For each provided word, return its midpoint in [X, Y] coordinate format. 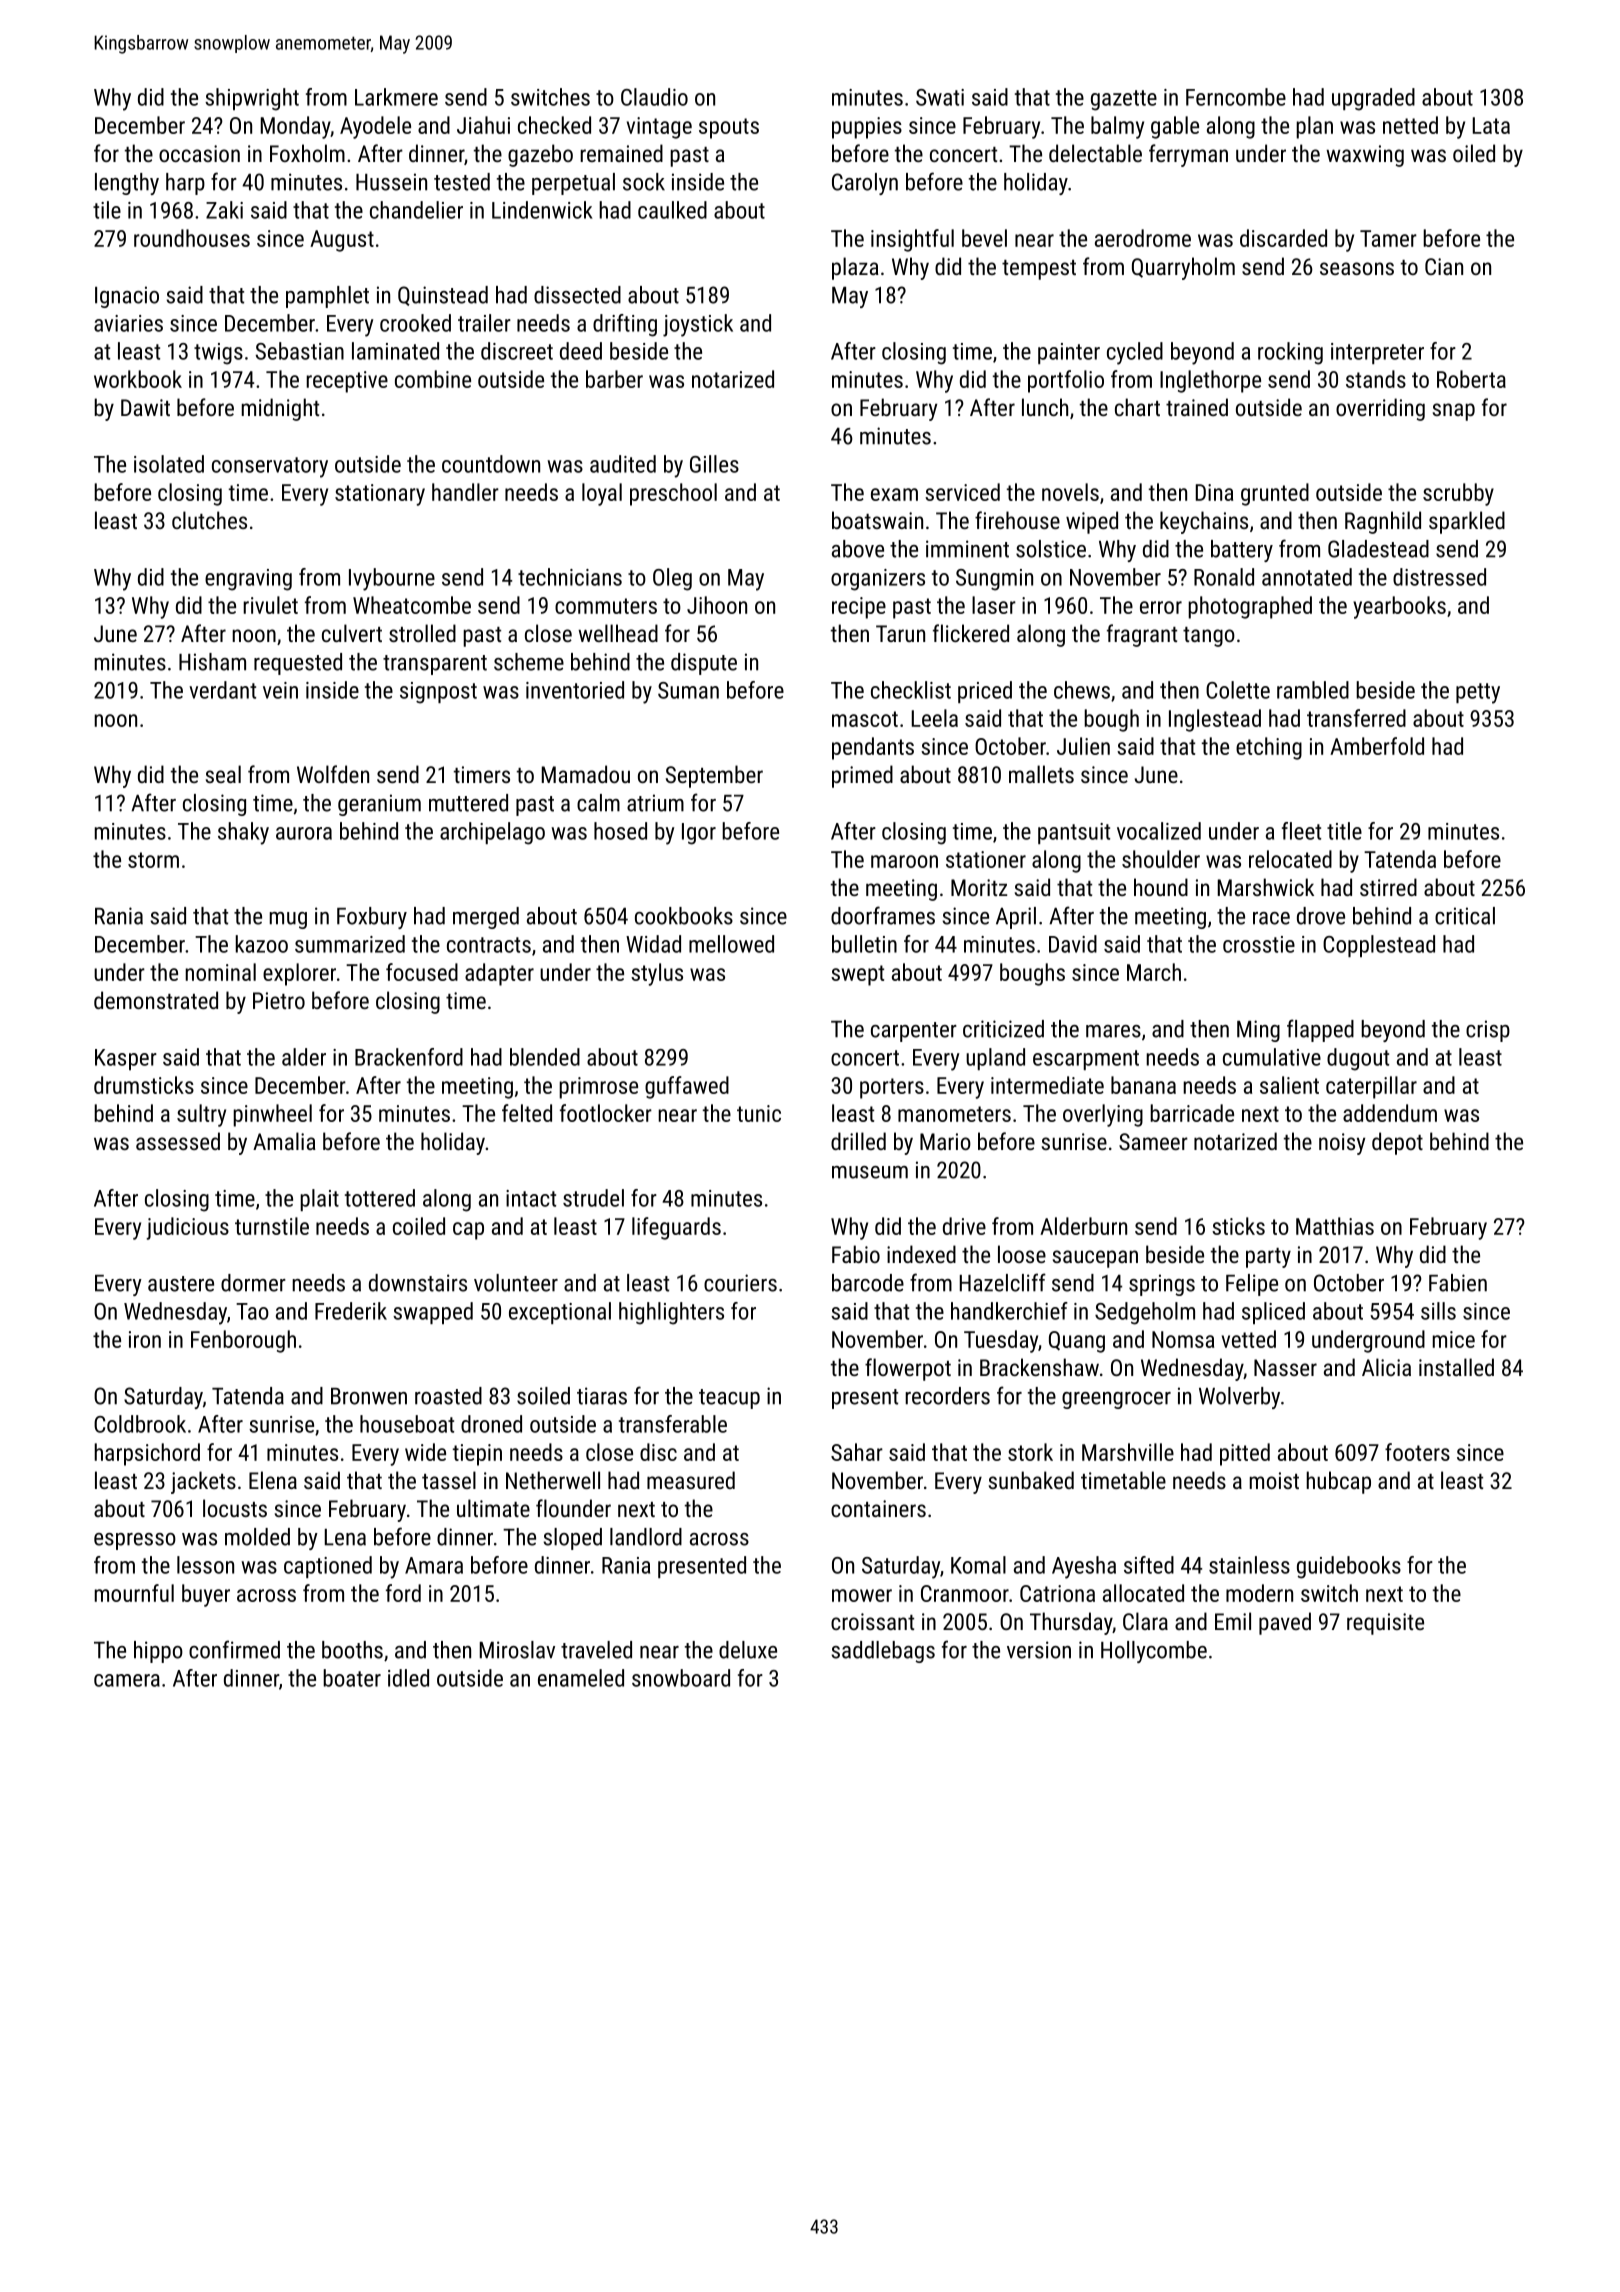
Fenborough [243, 1341]
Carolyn [865, 184]
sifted [1149, 1565]
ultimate [493, 1508]
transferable [673, 1424]
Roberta [1471, 379]
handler [465, 492]
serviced [962, 492]
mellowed [731, 944]
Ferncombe [1236, 97]
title [1344, 831]
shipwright [252, 99]
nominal [220, 972]
